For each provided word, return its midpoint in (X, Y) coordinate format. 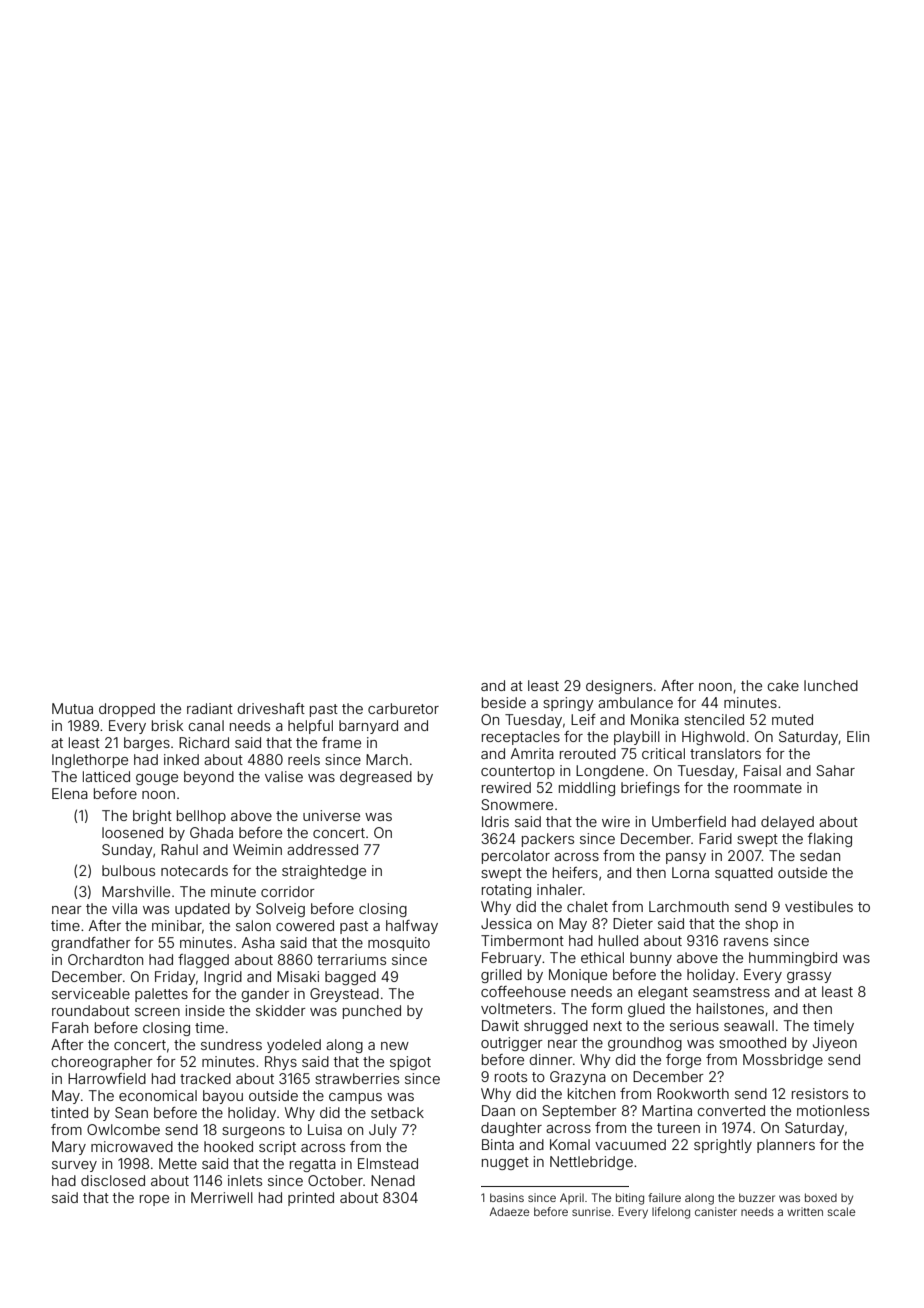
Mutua (72, 708)
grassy (809, 977)
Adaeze (509, 1211)
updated (202, 910)
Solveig (280, 910)
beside (504, 702)
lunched (831, 685)
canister (716, 1211)
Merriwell (222, 1197)
